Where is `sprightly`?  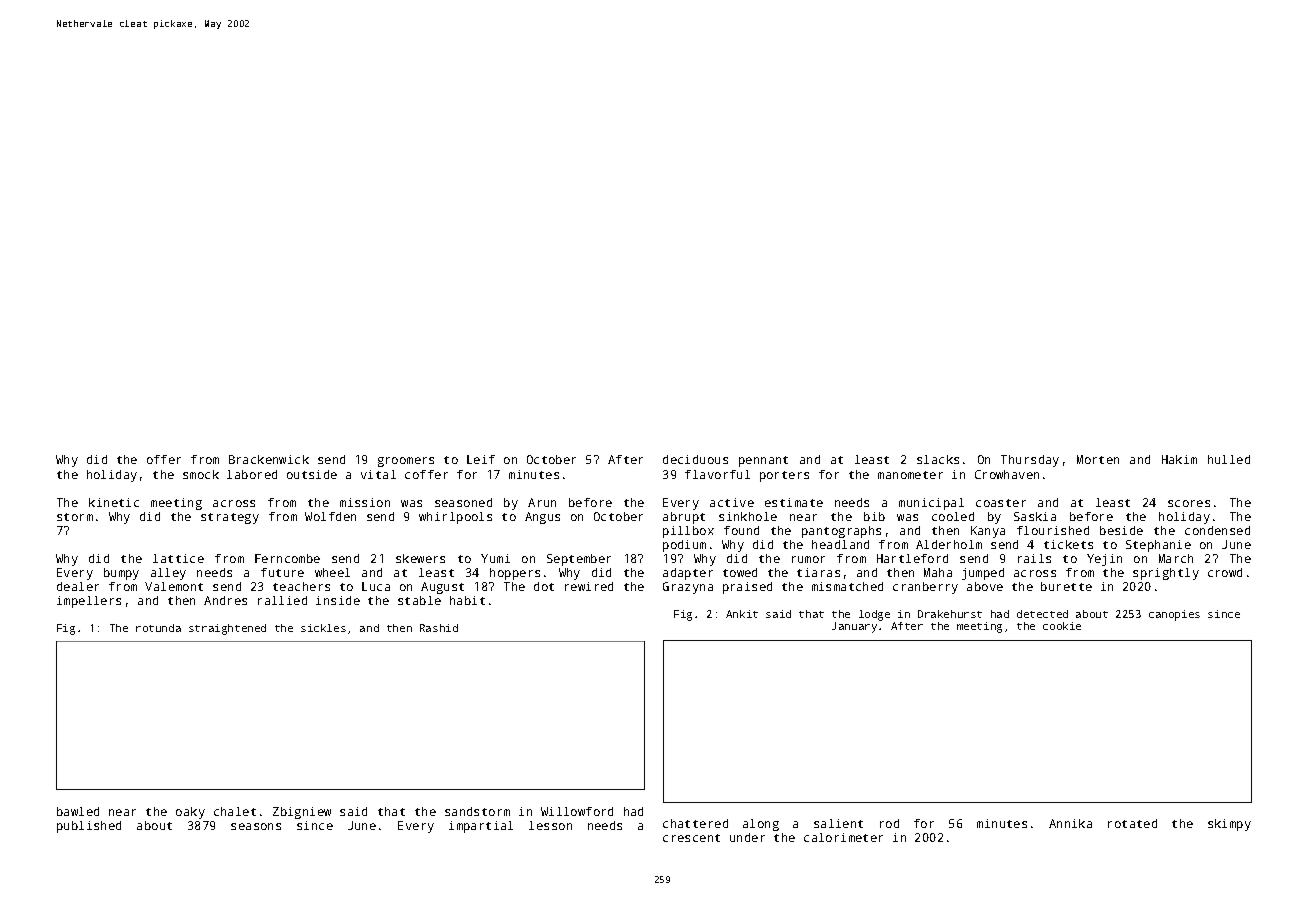 sprightly is located at coordinates (1166, 574).
